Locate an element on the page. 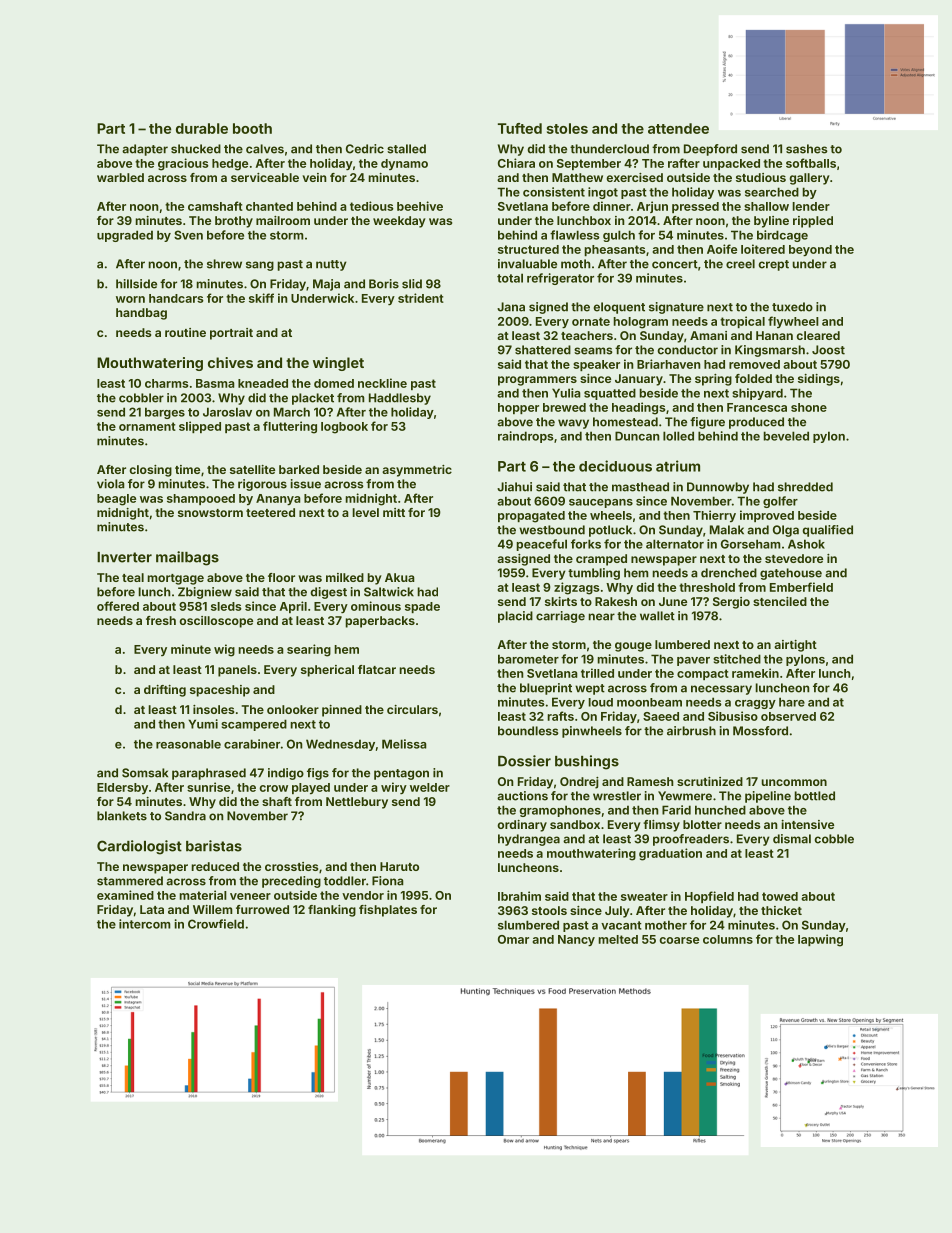 This image has height=1233, width=952. serviceable is located at coordinates (265, 177).
